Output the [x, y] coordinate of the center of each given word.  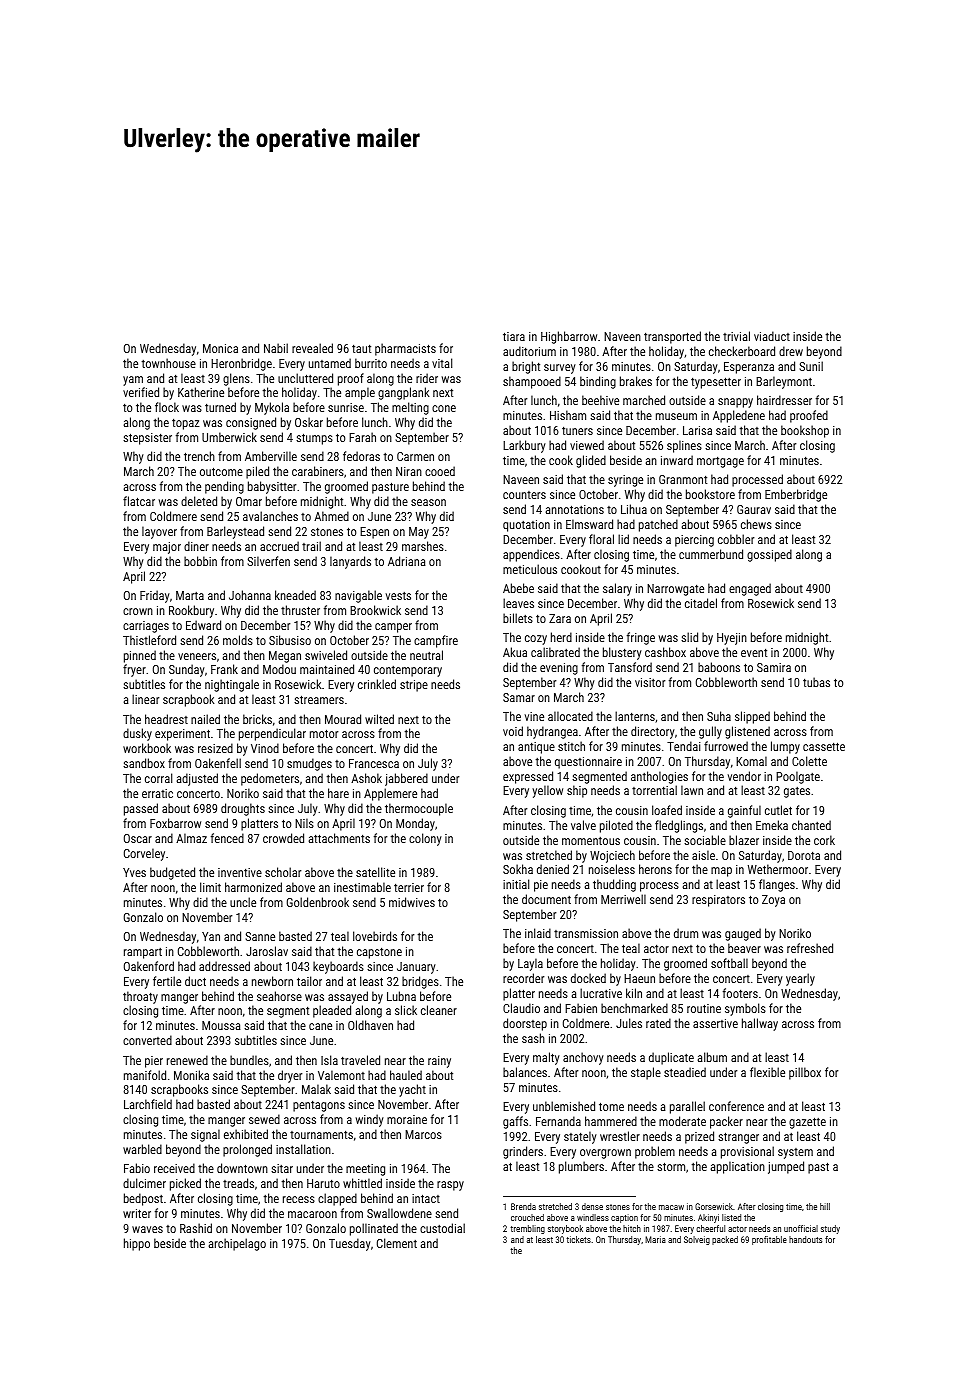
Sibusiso [290, 640]
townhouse [169, 363]
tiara [514, 336]
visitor [650, 682]
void [513, 731]
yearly [800, 979]
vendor [744, 776]
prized [699, 1137]
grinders [523, 1152]
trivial [736, 336]
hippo [137, 1244]
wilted [379, 719]
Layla [530, 964]
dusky [137, 734]
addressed [224, 966]
